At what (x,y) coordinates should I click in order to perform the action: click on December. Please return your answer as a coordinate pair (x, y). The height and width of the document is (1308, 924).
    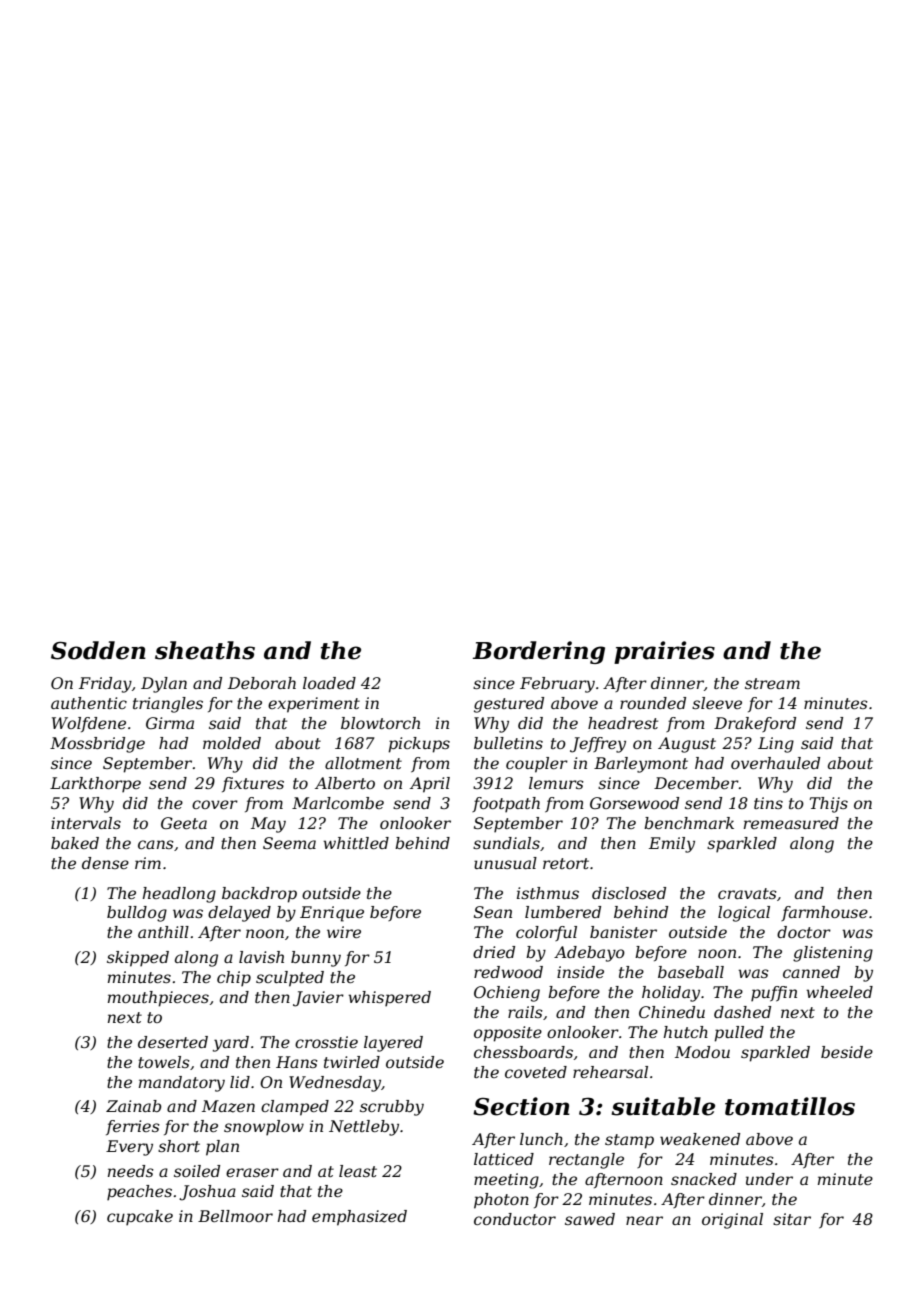
    Looking at the image, I should click on (696, 783).
